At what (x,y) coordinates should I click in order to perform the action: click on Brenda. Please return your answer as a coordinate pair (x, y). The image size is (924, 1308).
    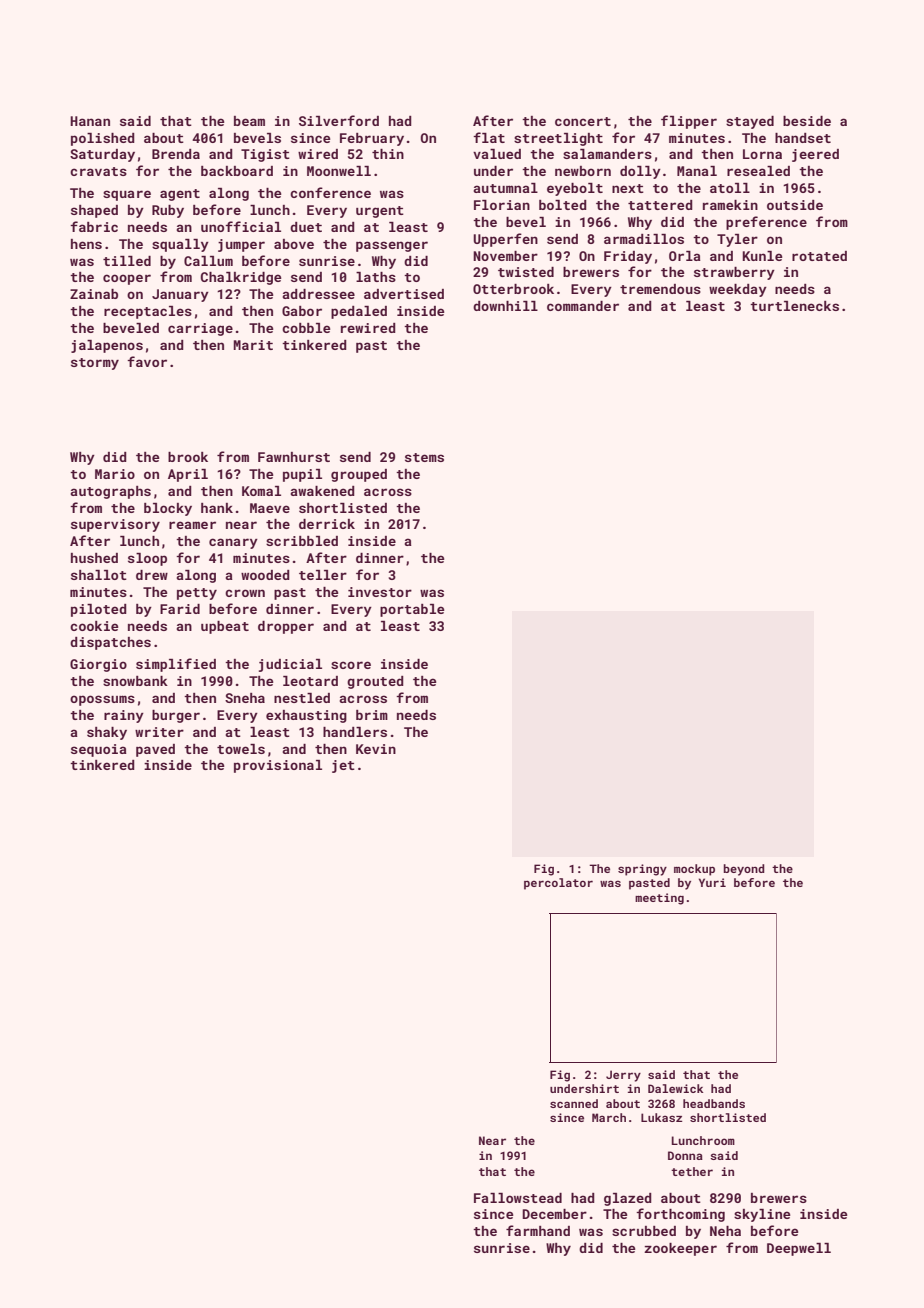
    Looking at the image, I should click on (176, 154).
